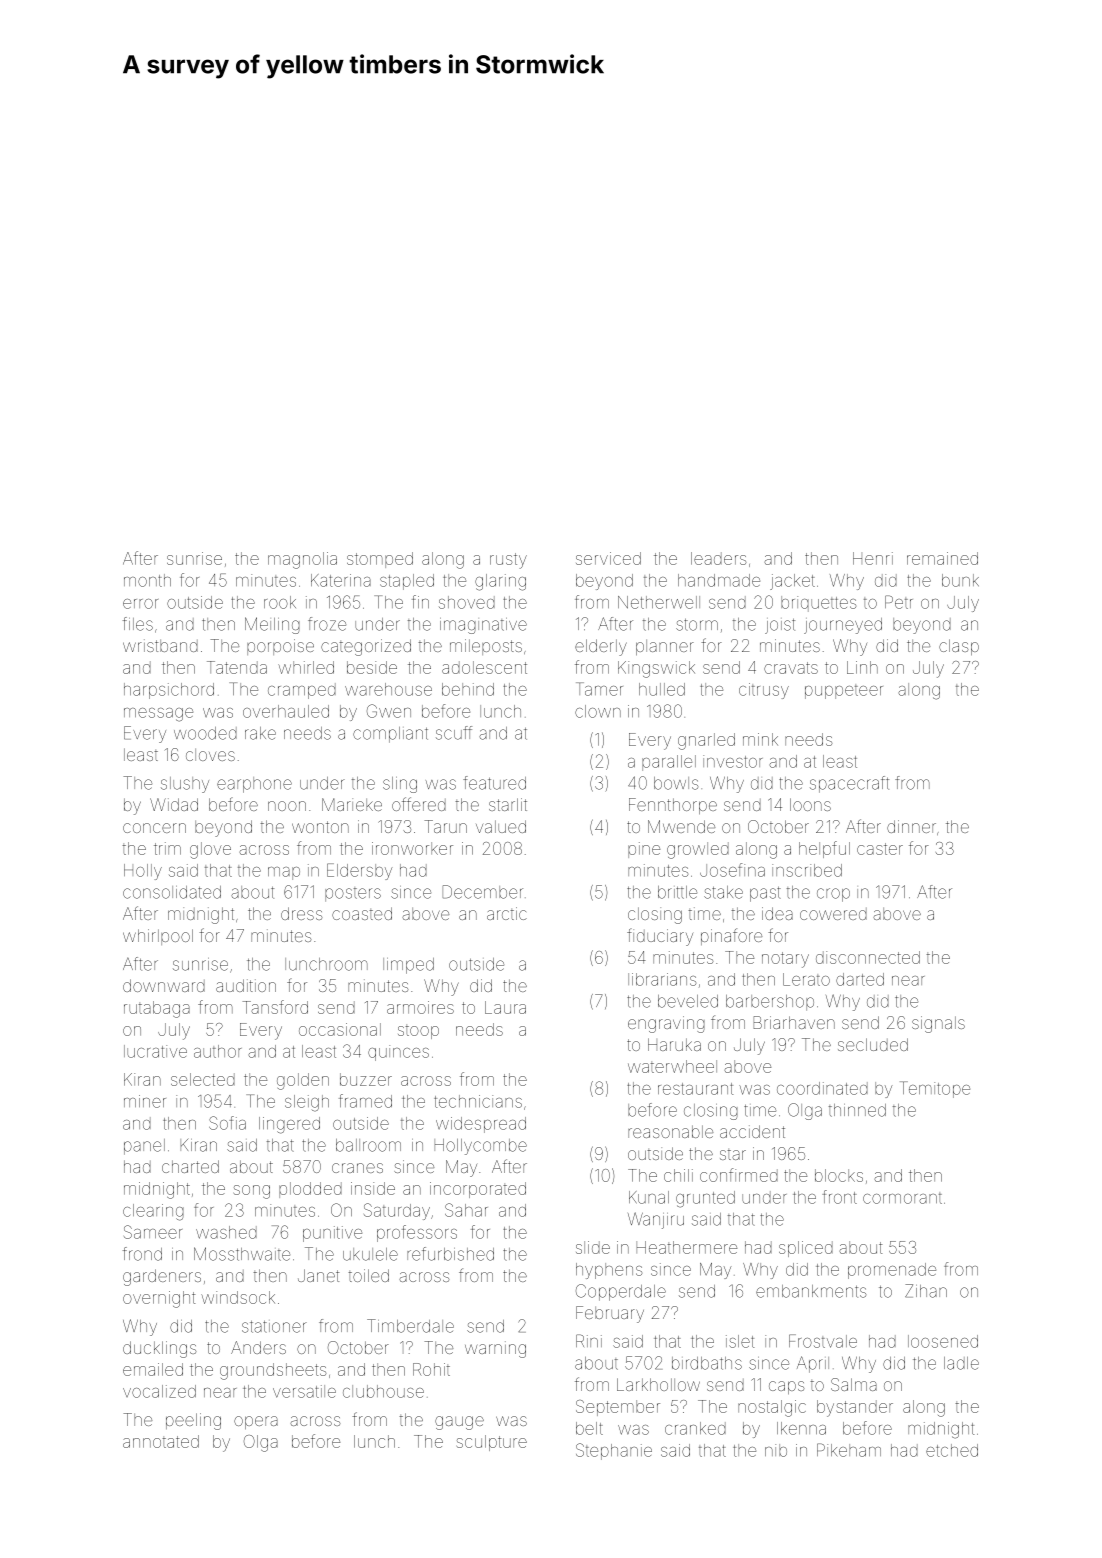  Describe the element at coordinates (926, 1291) in the screenshot. I see `Zihan` at that location.
